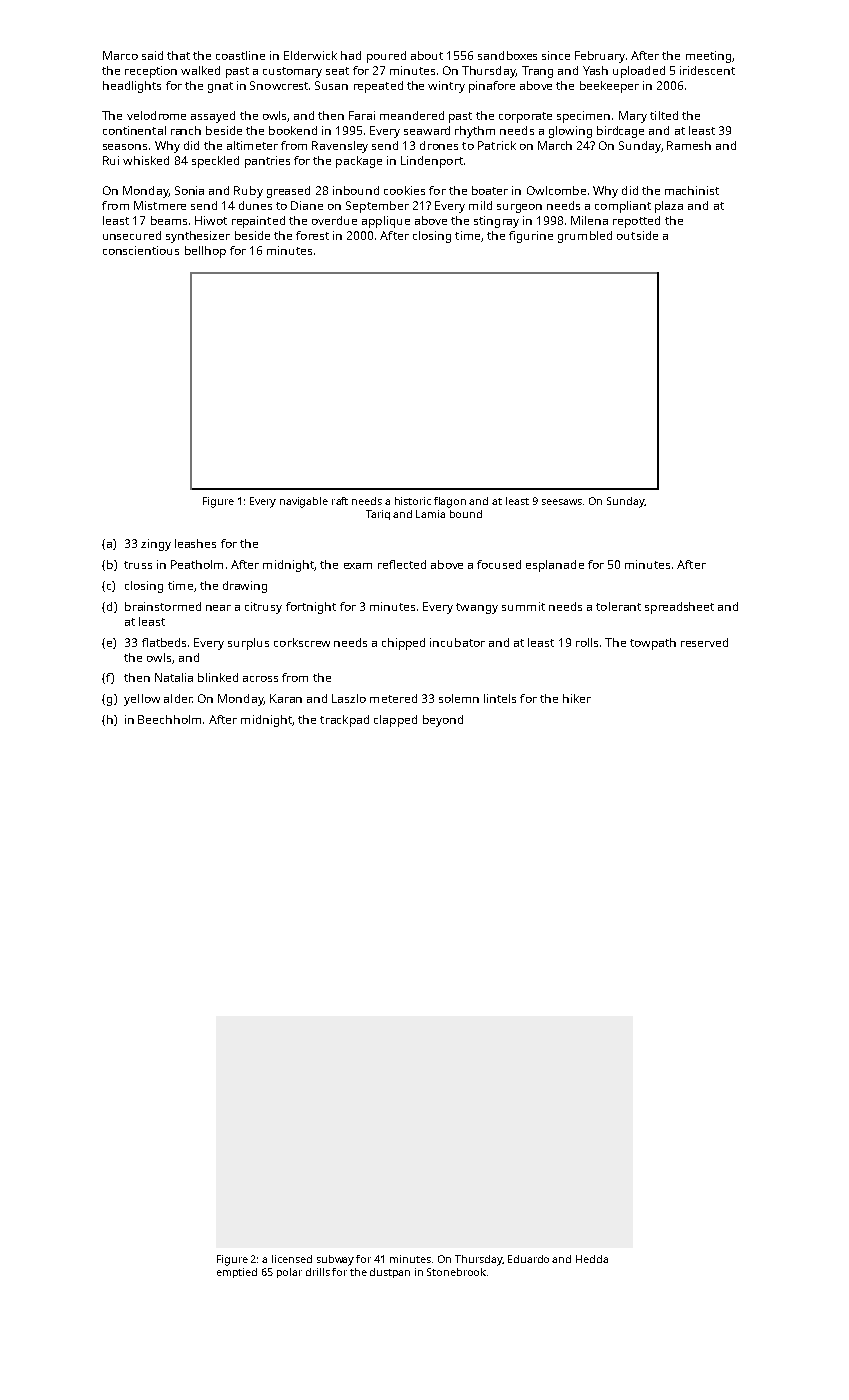  Describe the element at coordinates (395, 721) in the screenshot. I see `clapped` at that location.
